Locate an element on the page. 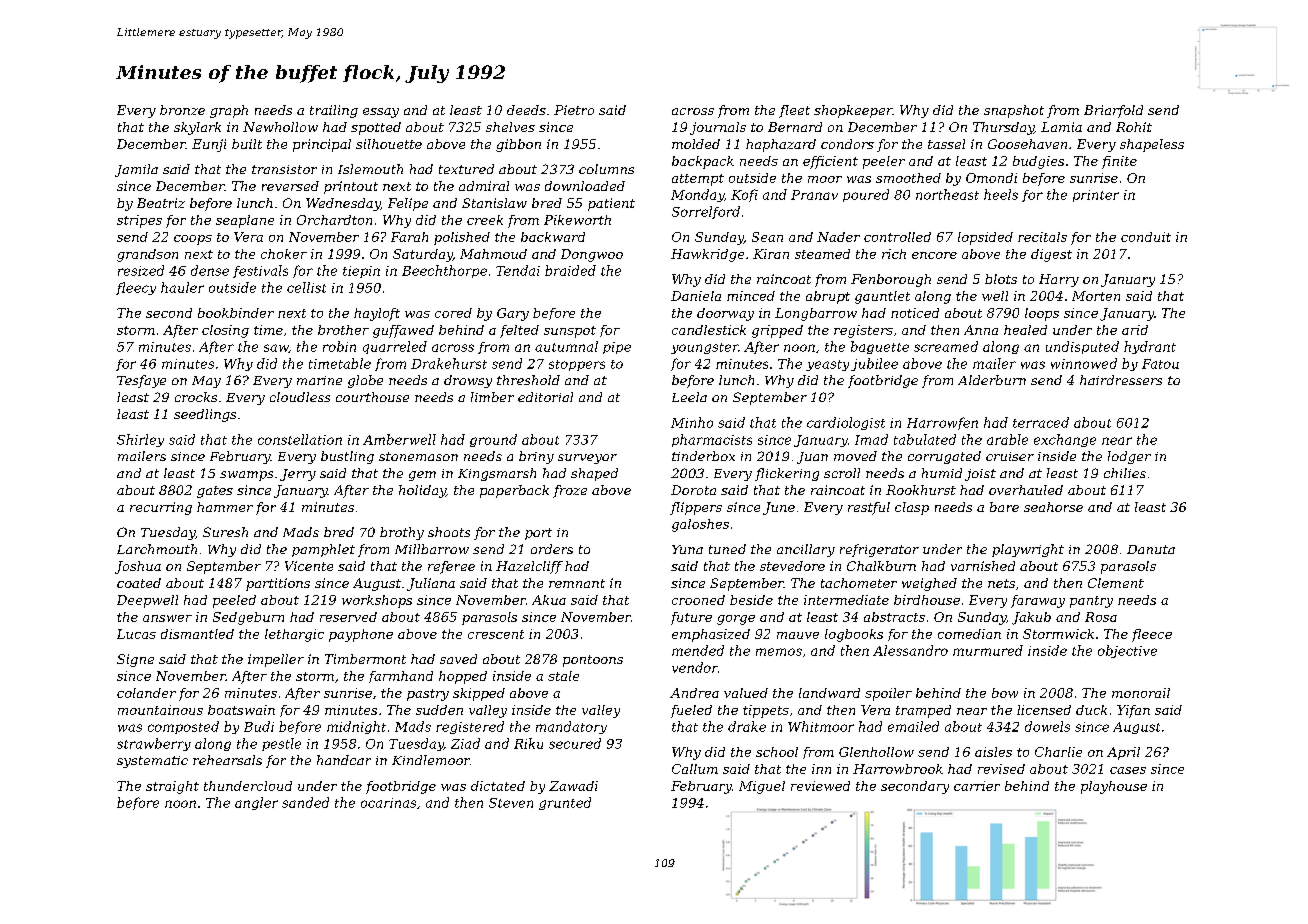 This image has height=924, width=1308. choker is located at coordinates (284, 254).
